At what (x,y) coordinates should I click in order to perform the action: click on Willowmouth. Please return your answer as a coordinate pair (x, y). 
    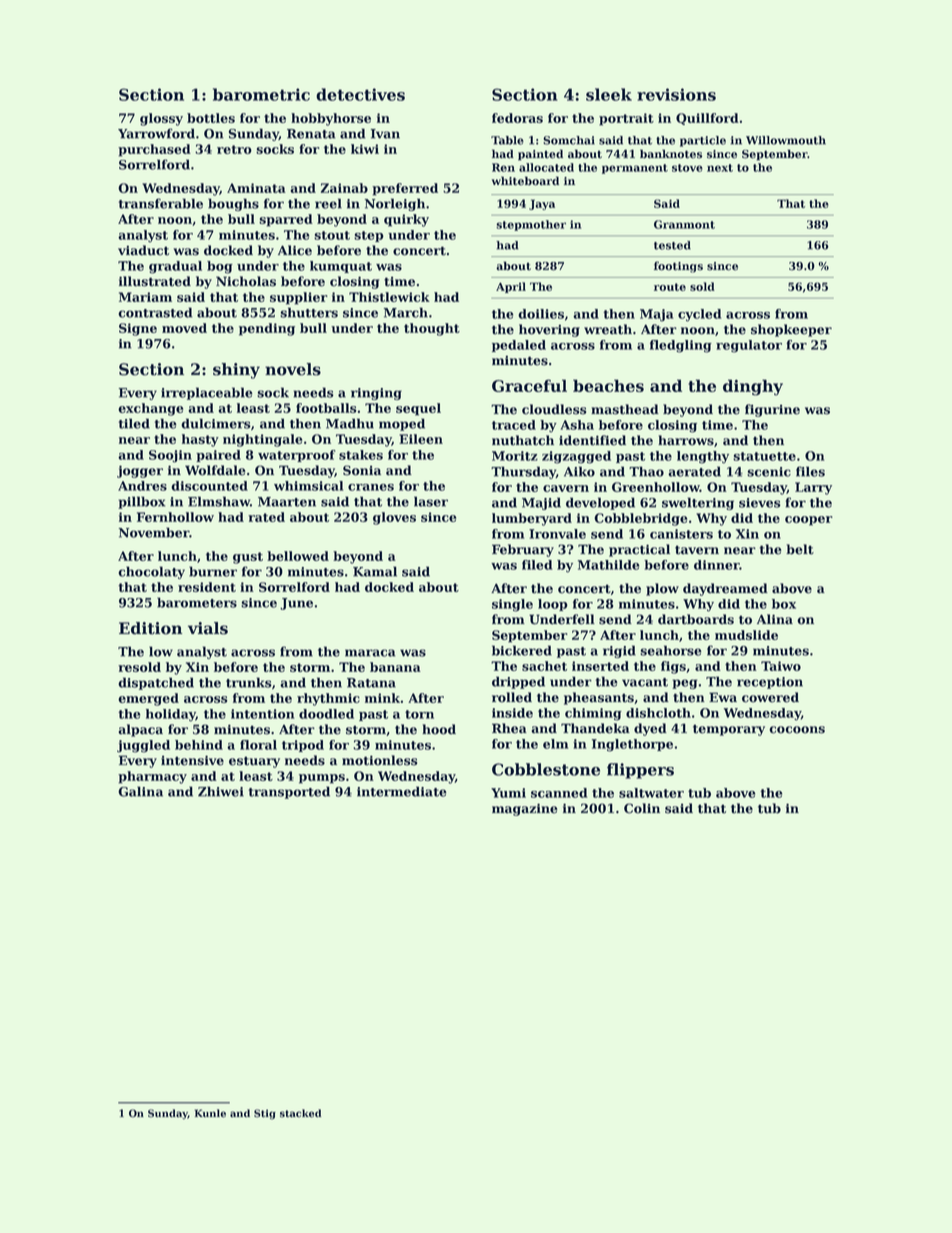
    Looking at the image, I should click on (786, 140).
